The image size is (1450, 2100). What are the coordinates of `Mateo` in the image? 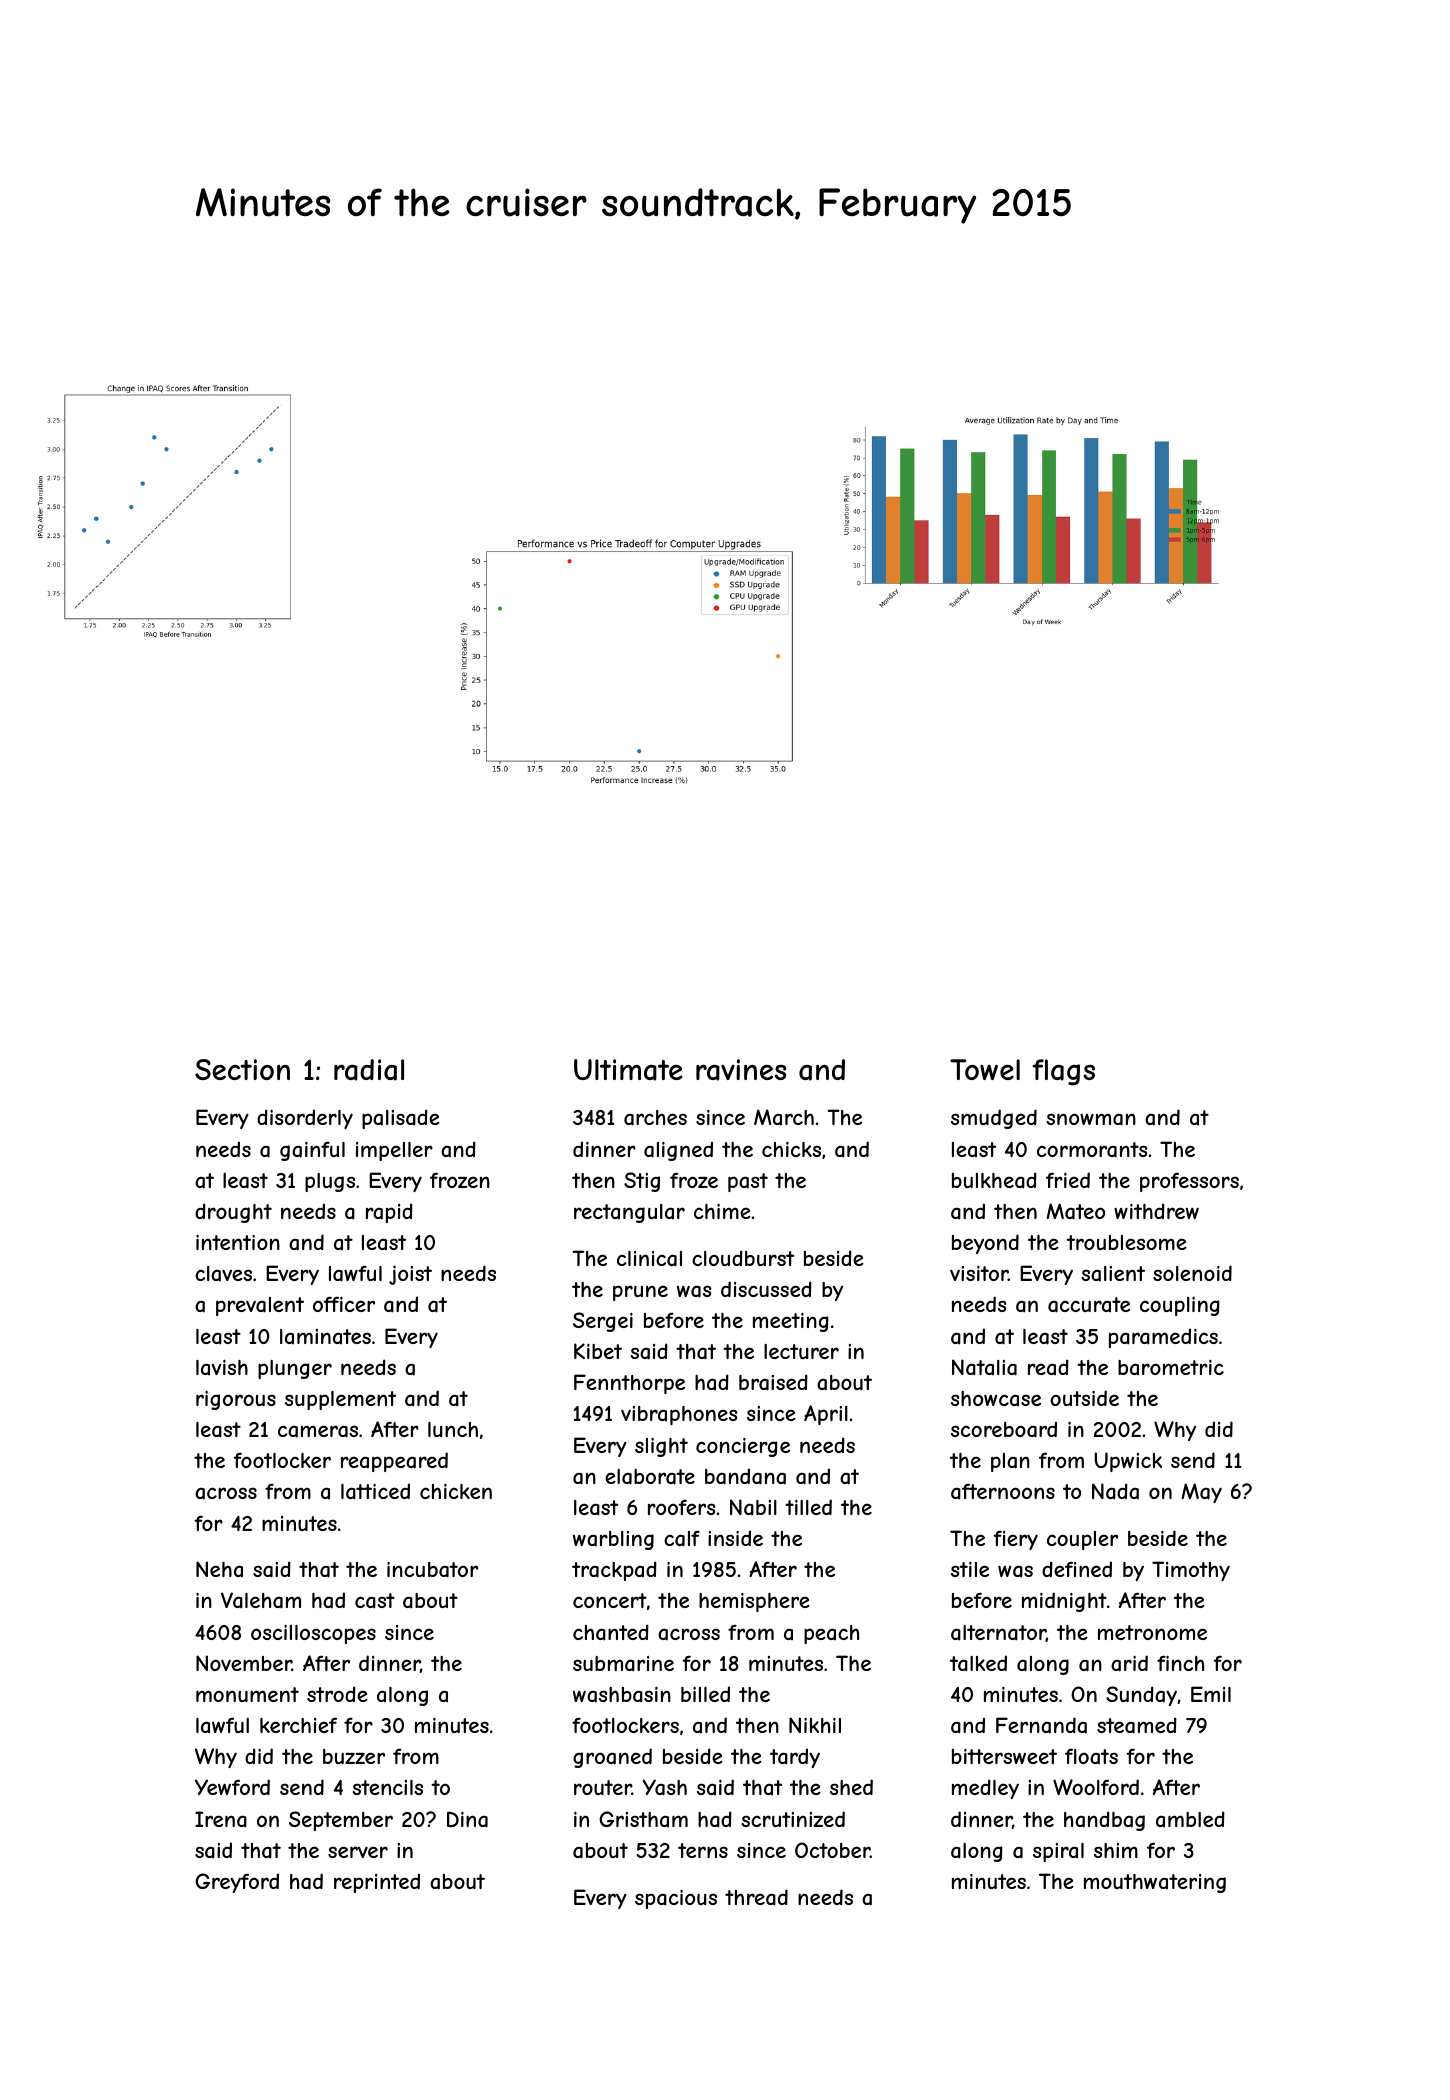 It's located at (1075, 1211).
